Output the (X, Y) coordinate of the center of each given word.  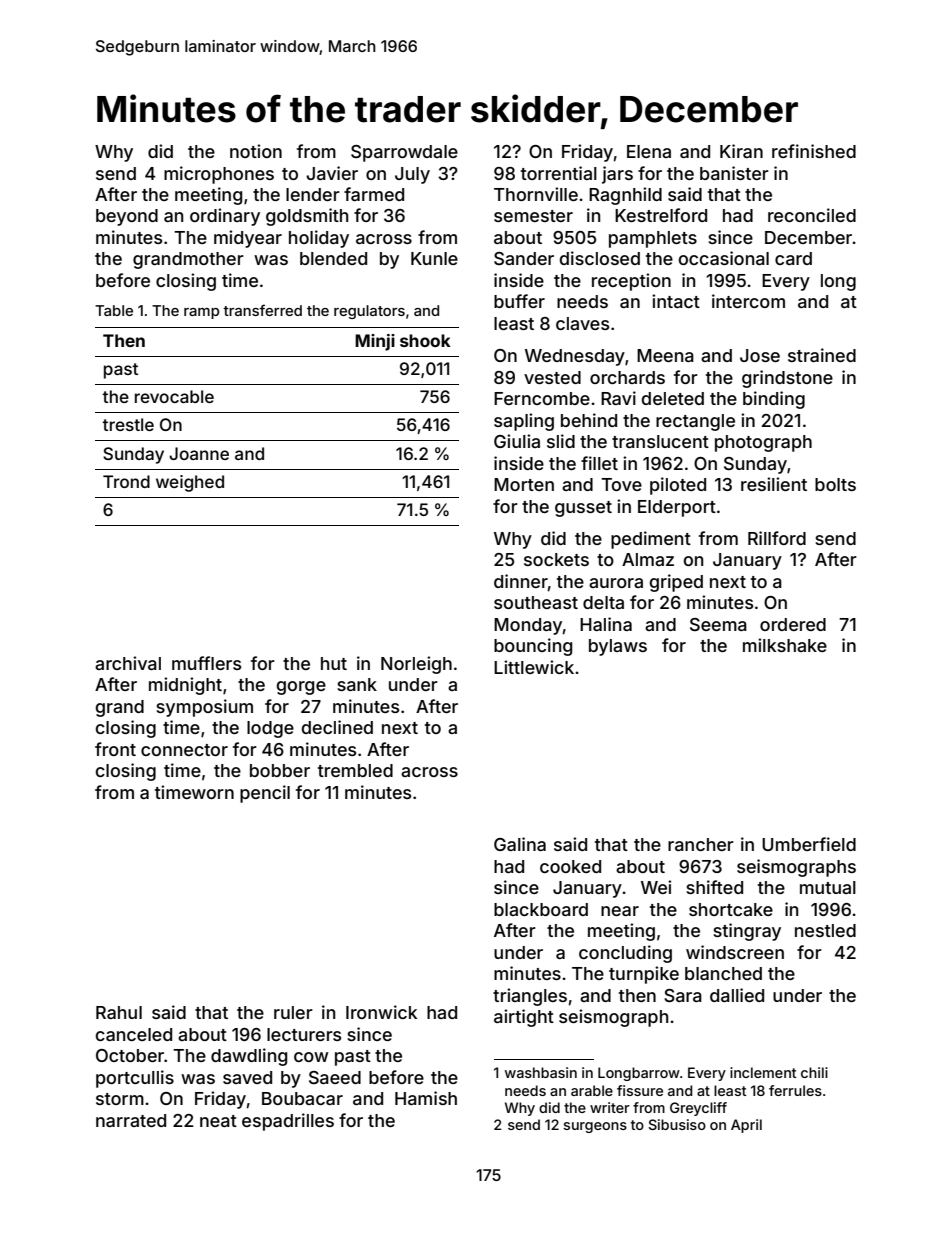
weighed (190, 483)
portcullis (135, 1079)
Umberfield (809, 844)
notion (256, 151)
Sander (524, 258)
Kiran (741, 151)
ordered (793, 624)
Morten (524, 484)
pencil (265, 794)
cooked (570, 866)
